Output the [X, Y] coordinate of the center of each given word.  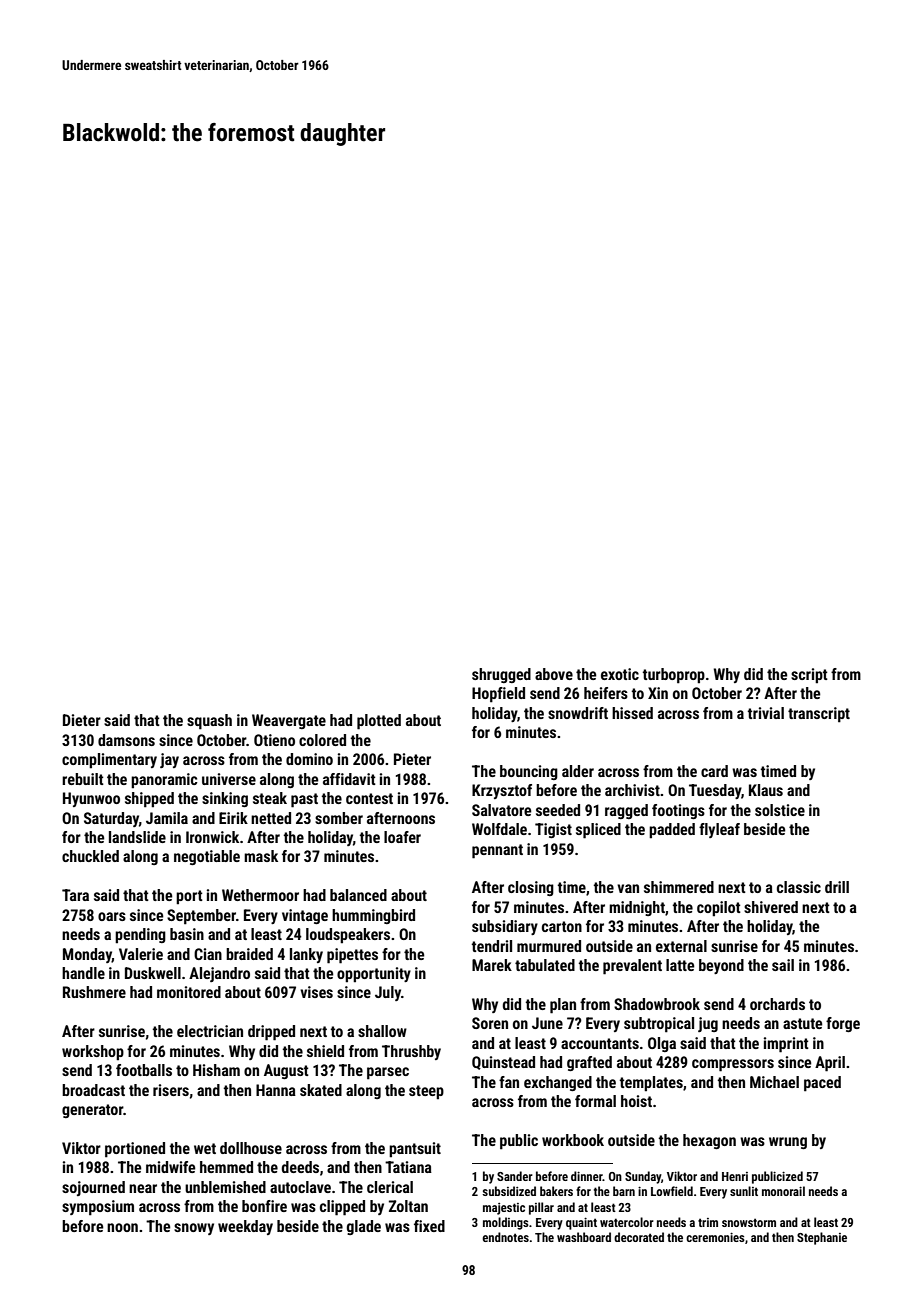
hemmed [226, 1167]
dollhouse [251, 1148]
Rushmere [94, 992]
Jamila [167, 818]
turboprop [674, 676]
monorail [783, 1191]
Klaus [766, 790]
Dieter [82, 720]
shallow [382, 1031]
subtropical [659, 1025]
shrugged [501, 675]
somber [339, 818]
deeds [300, 1167]
